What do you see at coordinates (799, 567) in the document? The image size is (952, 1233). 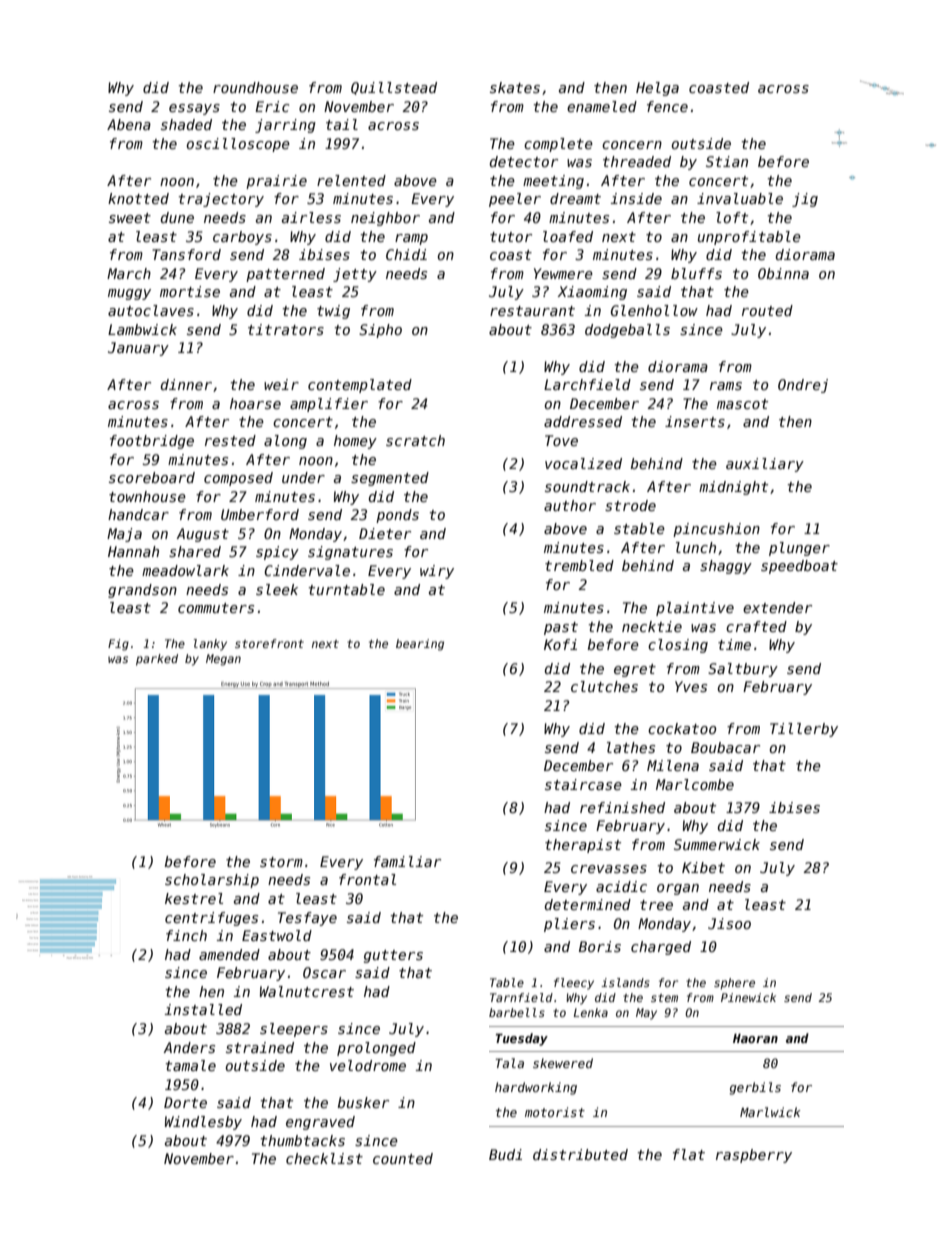 I see `speedboat` at bounding box center [799, 567].
